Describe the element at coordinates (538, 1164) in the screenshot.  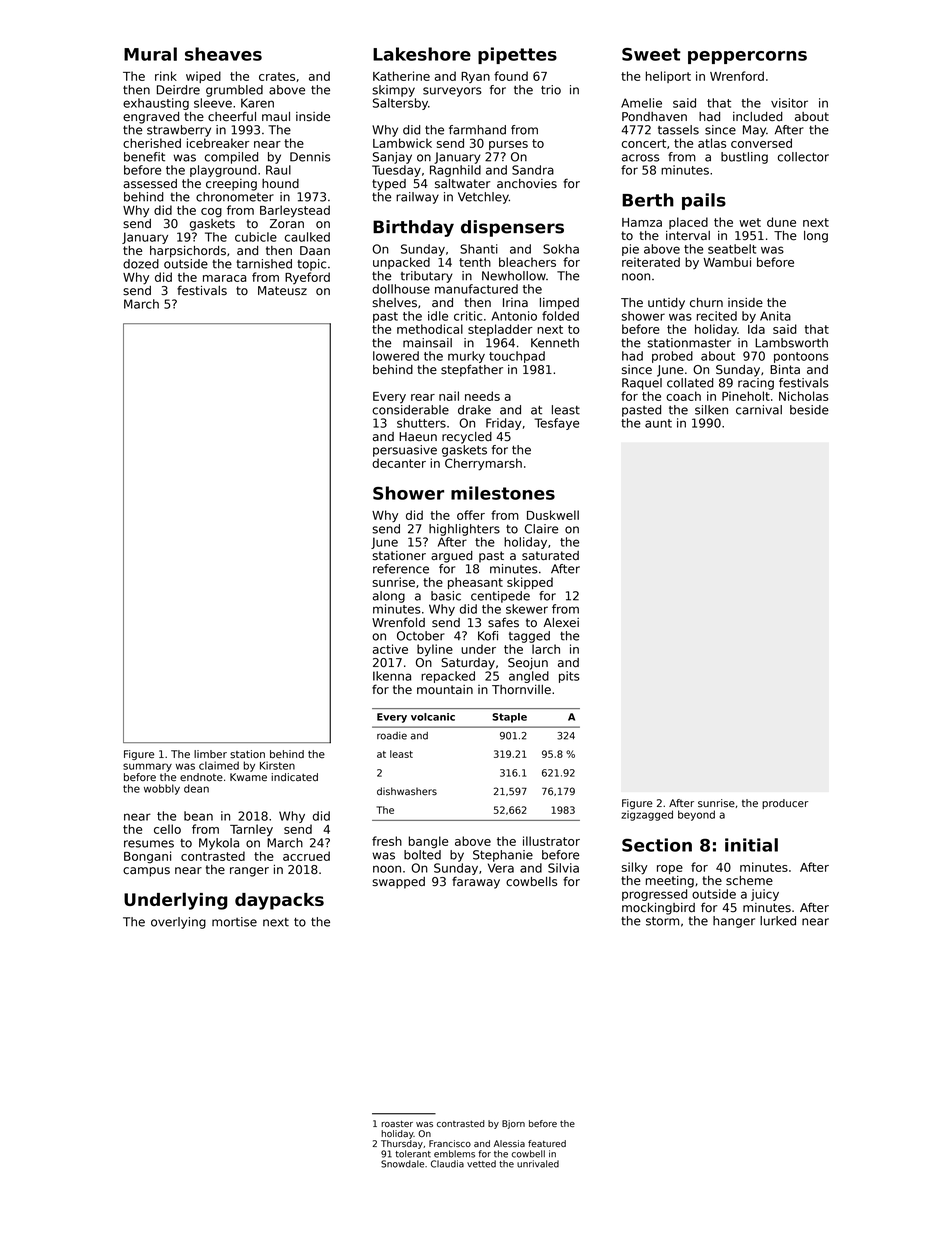
I see `unrivaled` at that location.
